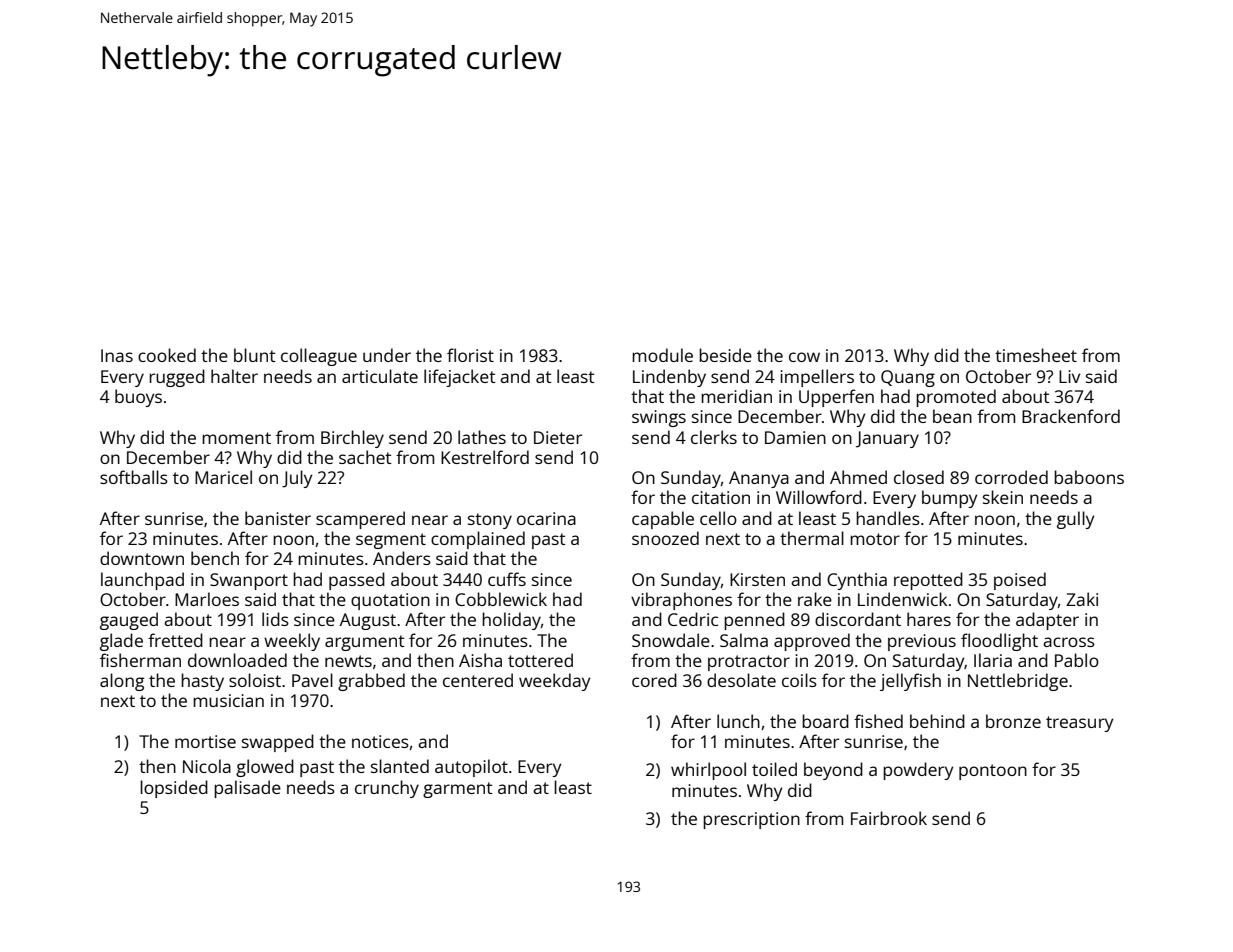 This screenshot has width=1233, height=952. I want to click on across, so click(1069, 642).
